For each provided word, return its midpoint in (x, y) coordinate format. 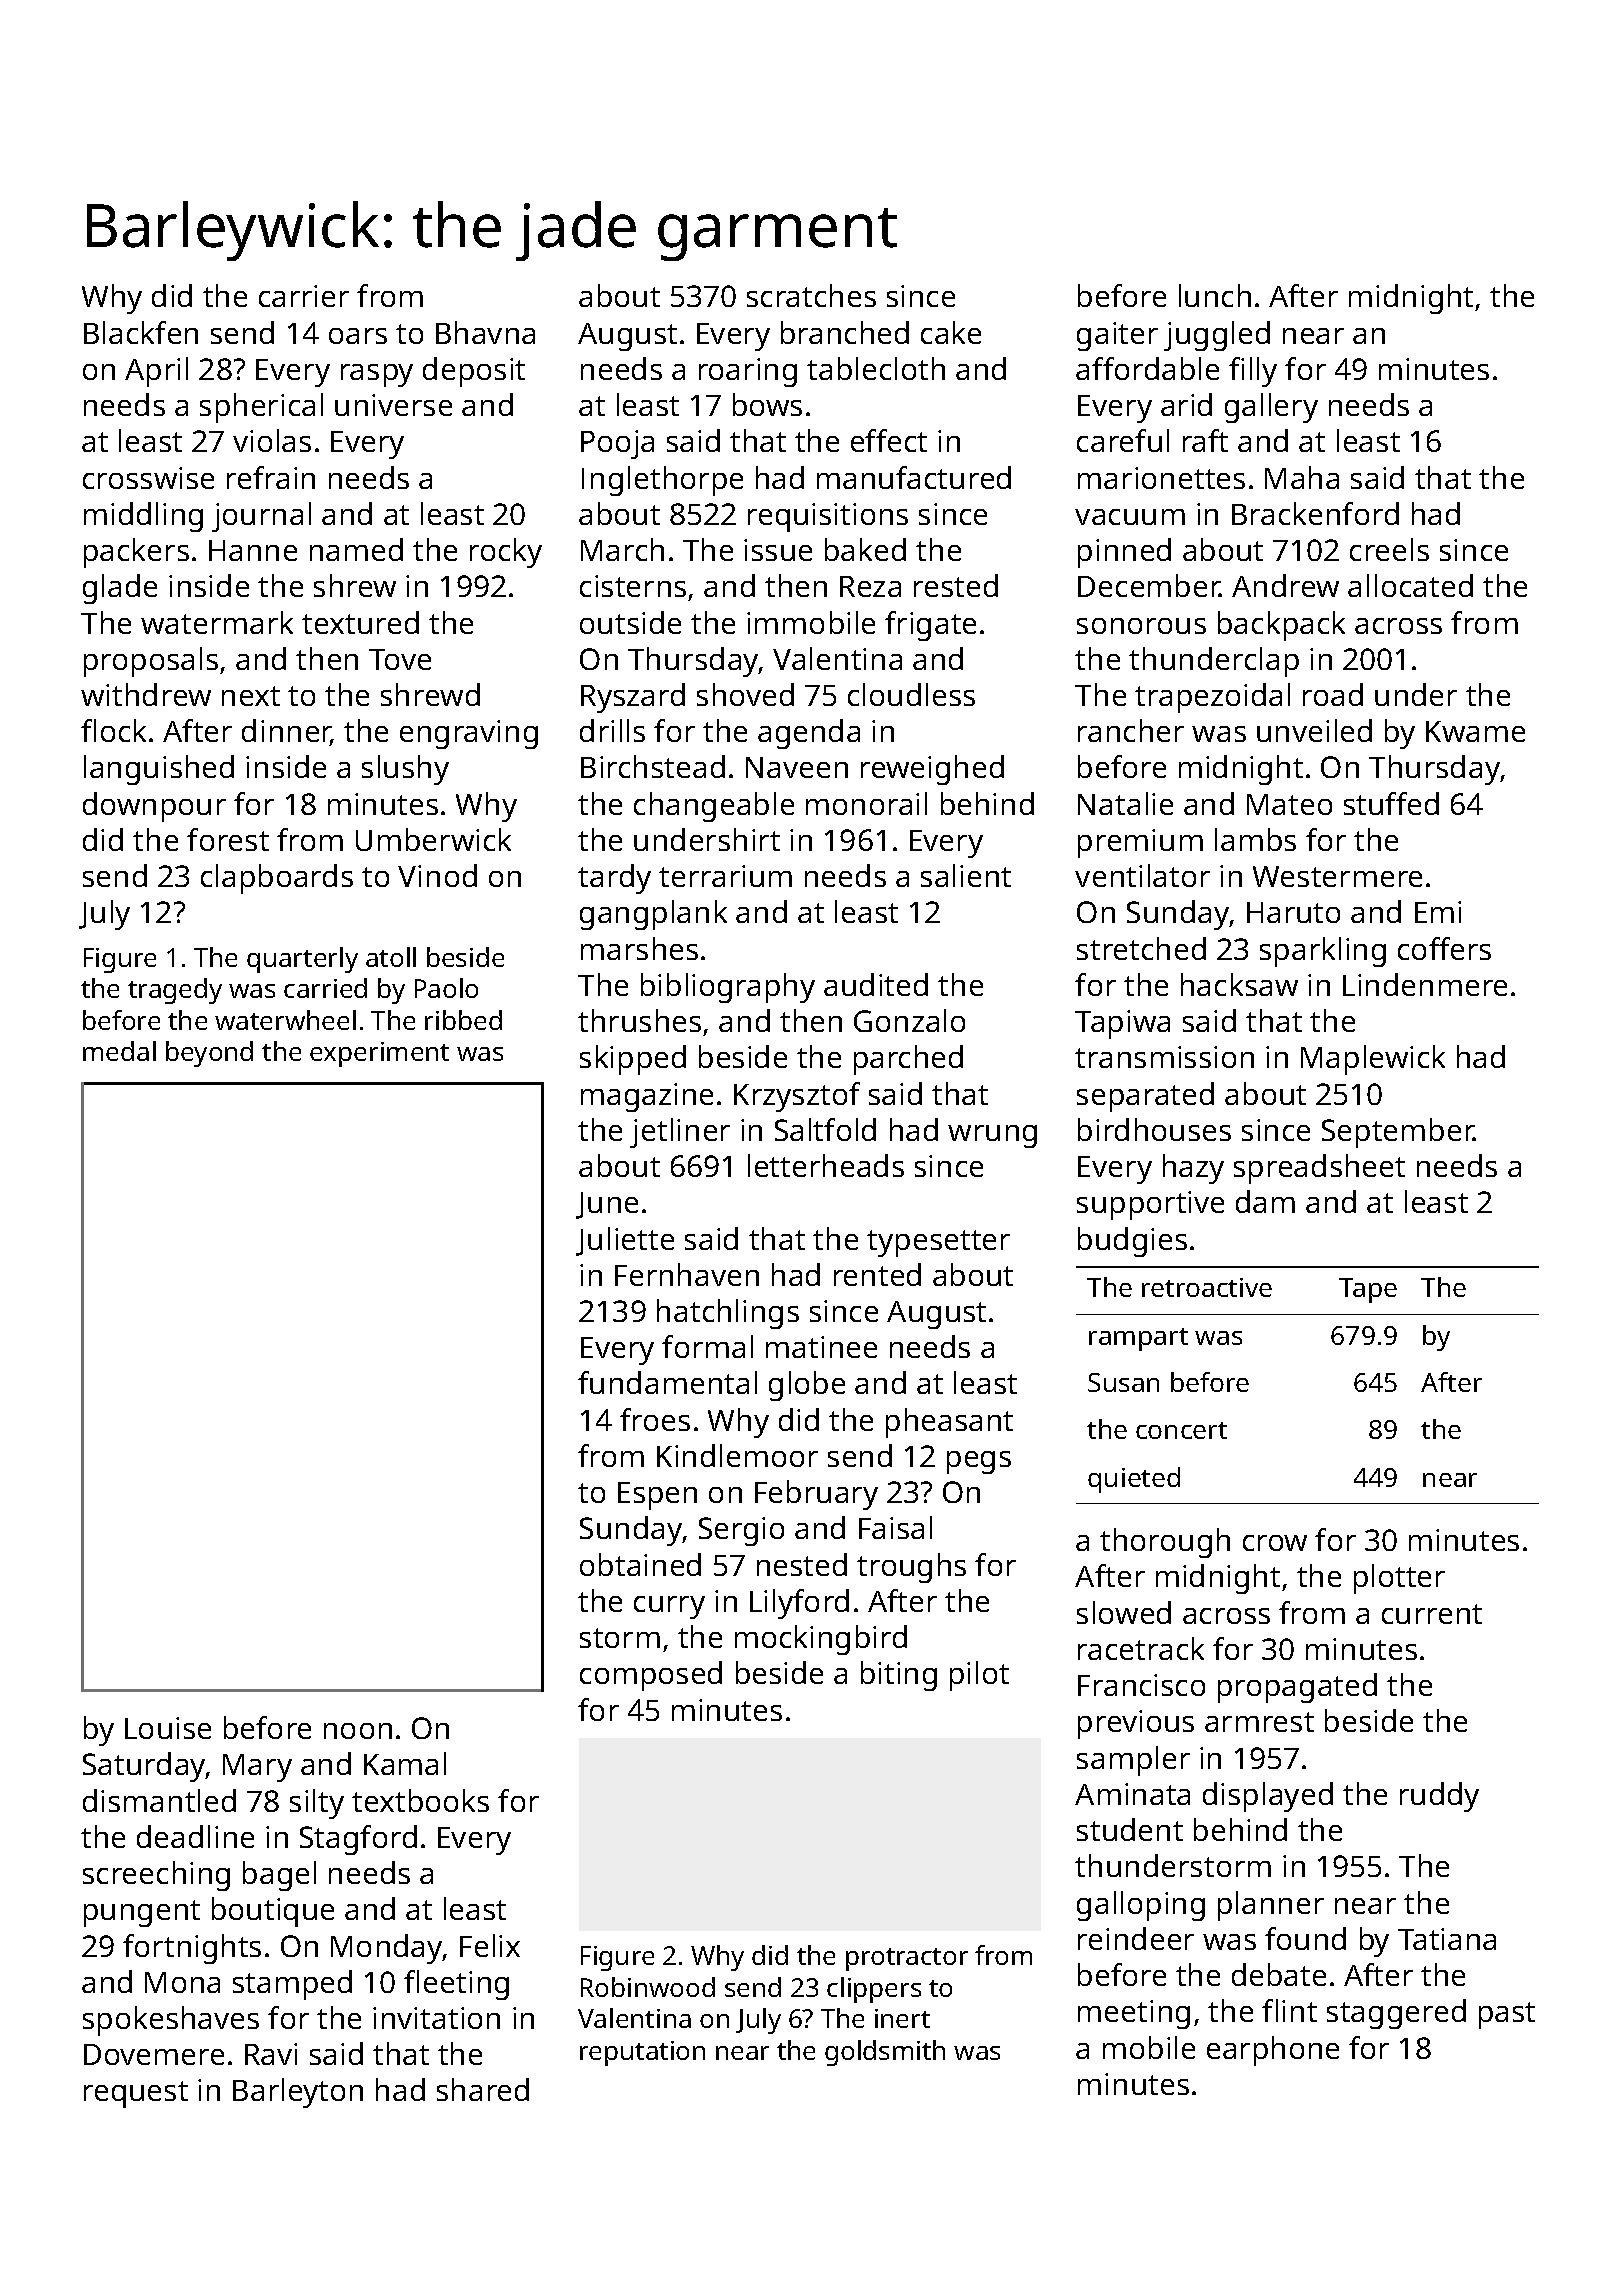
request (136, 2094)
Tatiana (1447, 1939)
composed (651, 1676)
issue (778, 550)
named (356, 549)
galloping (1141, 1906)
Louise (168, 1728)
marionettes (1161, 478)
